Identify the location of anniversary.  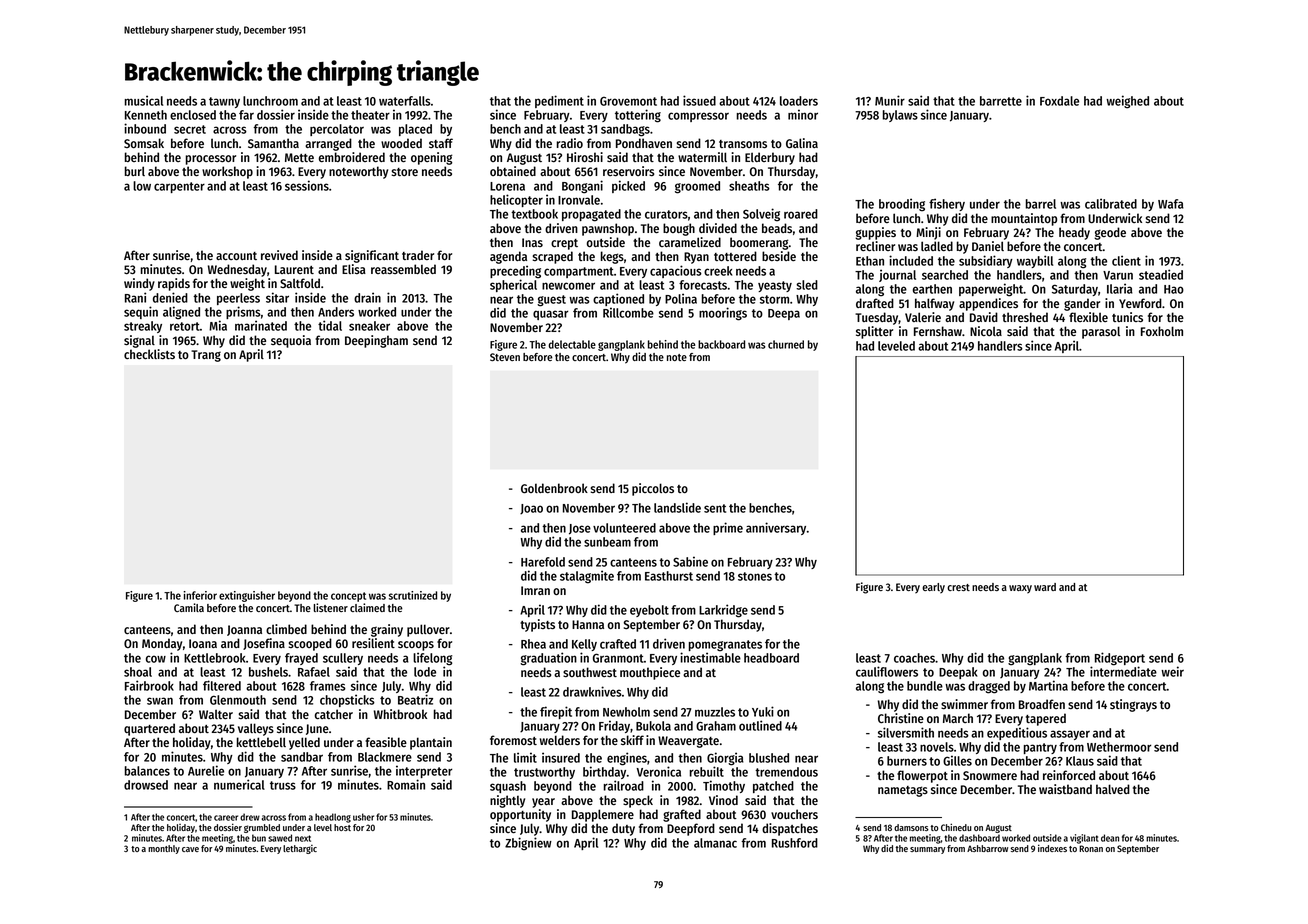
(776, 528).
